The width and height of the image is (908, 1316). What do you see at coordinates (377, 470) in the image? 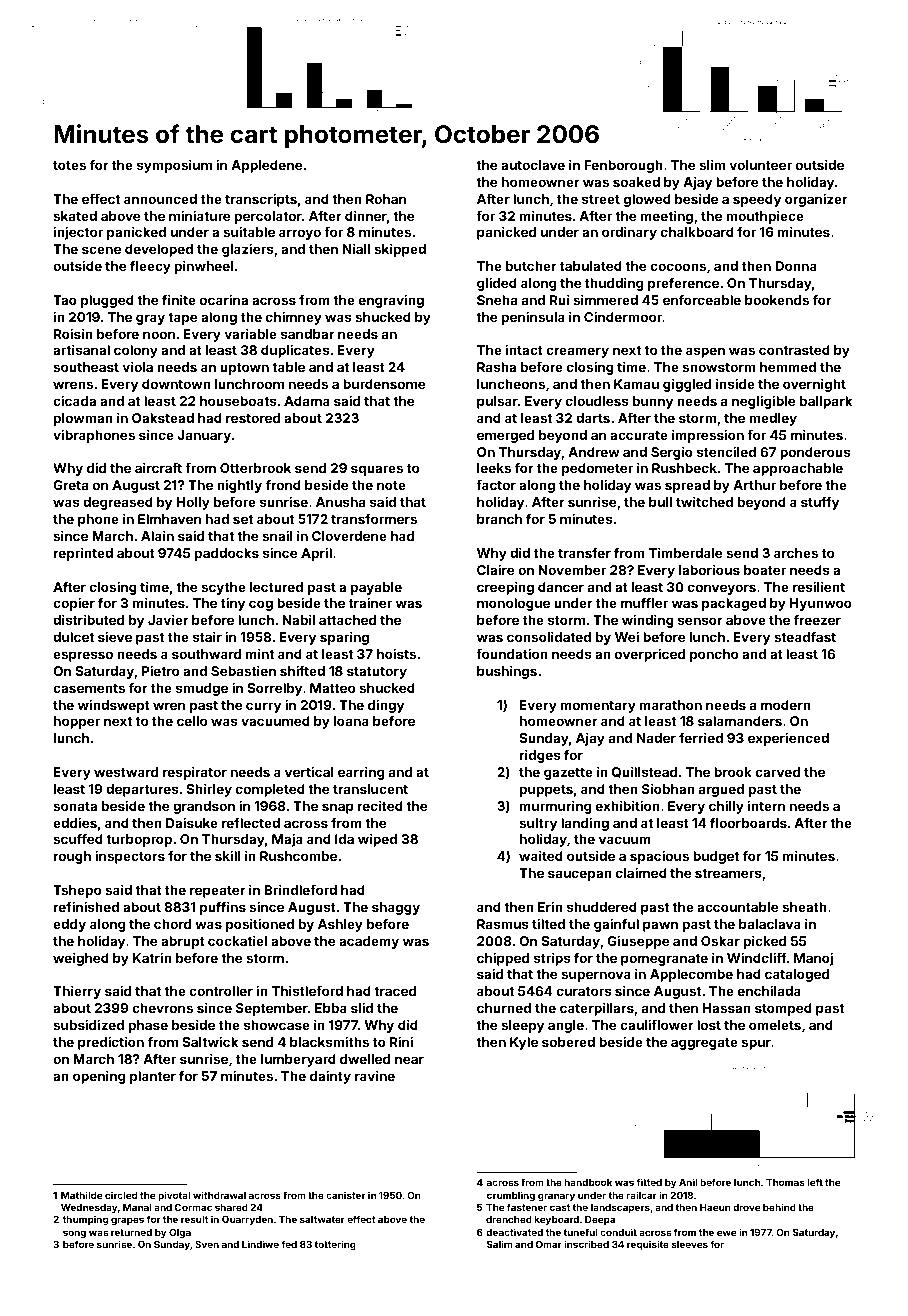
I see `squares` at bounding box center [377, 470].
